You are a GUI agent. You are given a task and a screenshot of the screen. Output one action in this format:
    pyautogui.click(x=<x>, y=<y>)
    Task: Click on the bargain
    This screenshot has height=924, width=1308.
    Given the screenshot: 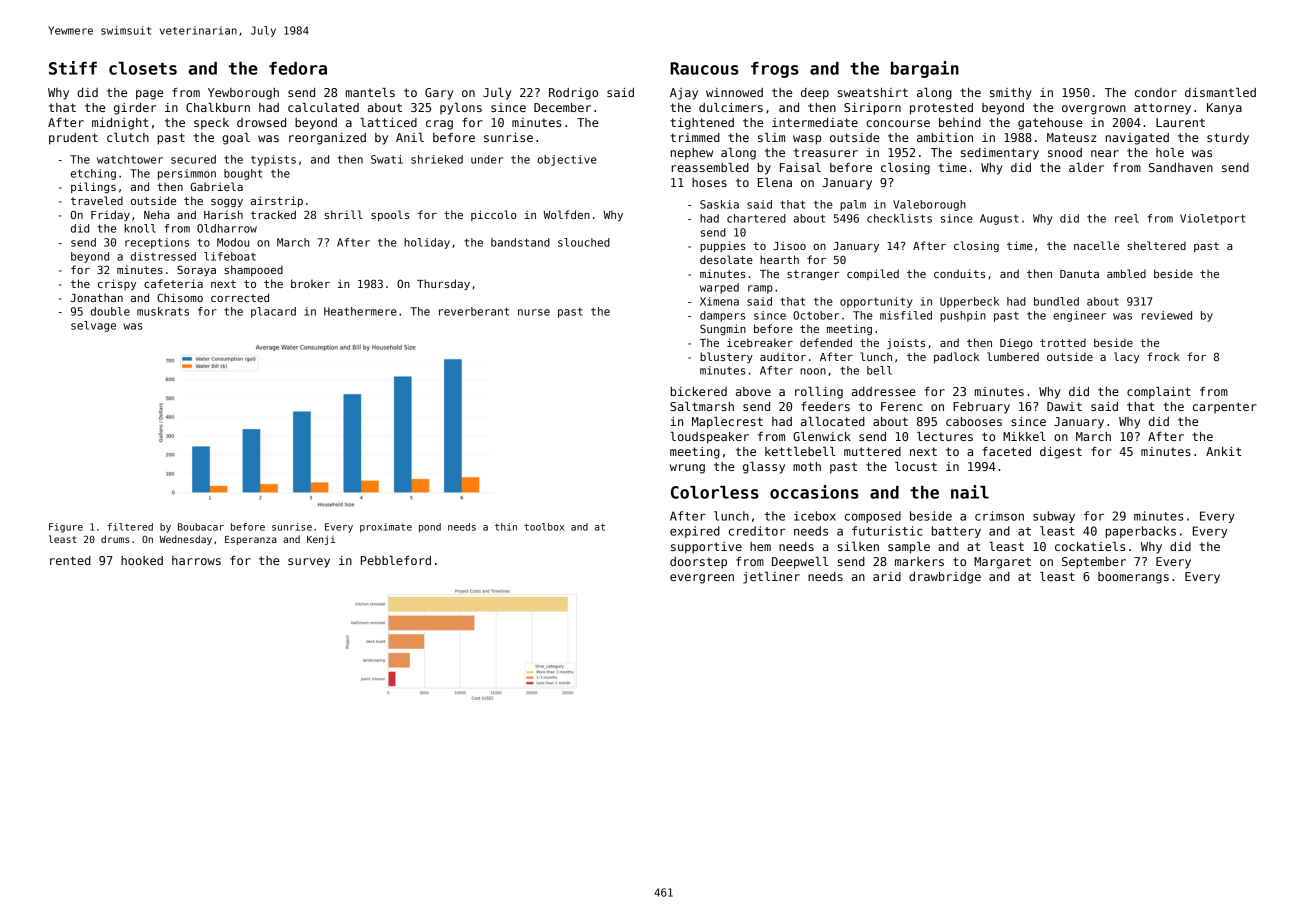 What is the action you would take?
    pyautogui.click(x=925, y=69)
